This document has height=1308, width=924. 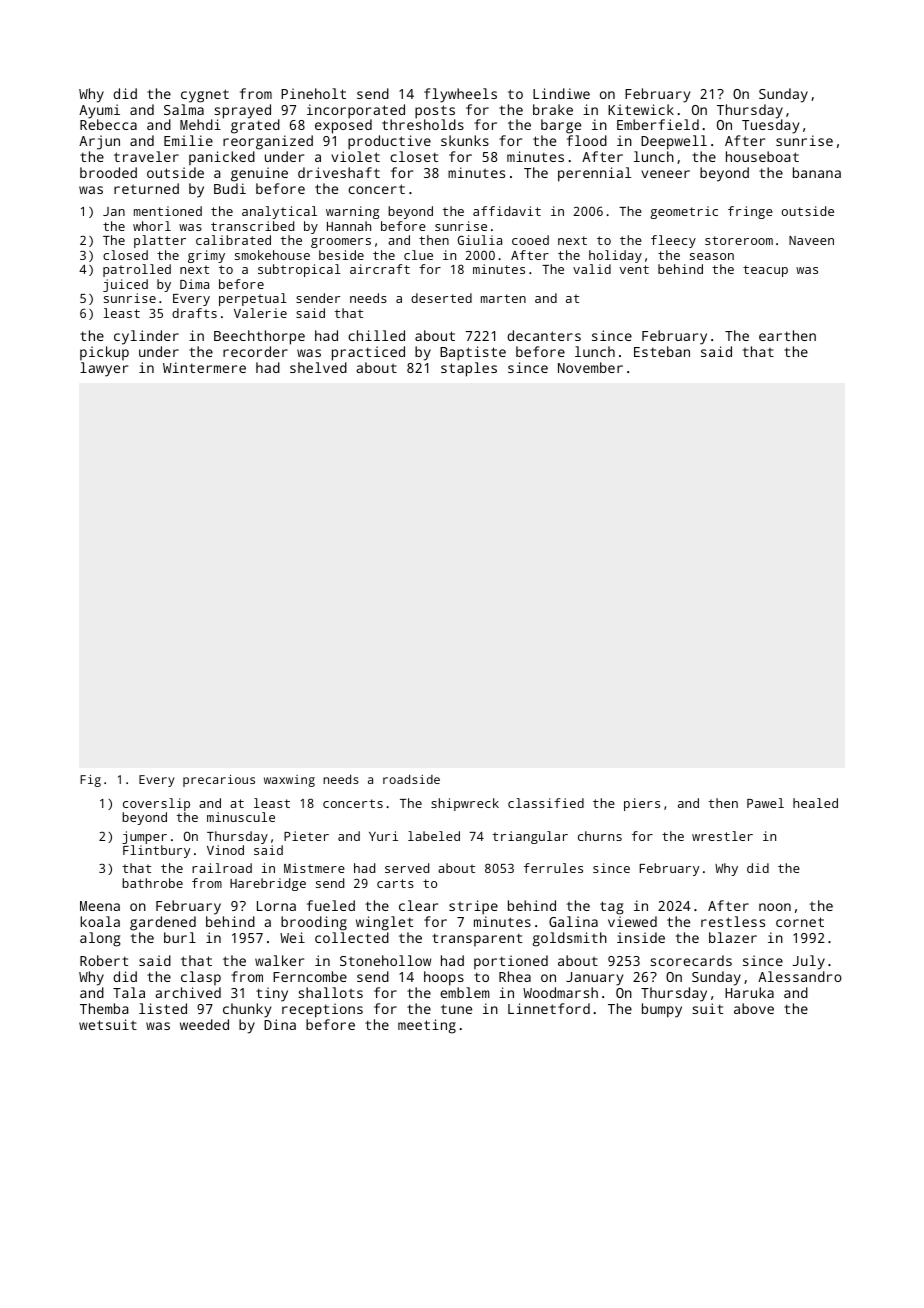 I want to click on productive, so click(x=389, y=142).
